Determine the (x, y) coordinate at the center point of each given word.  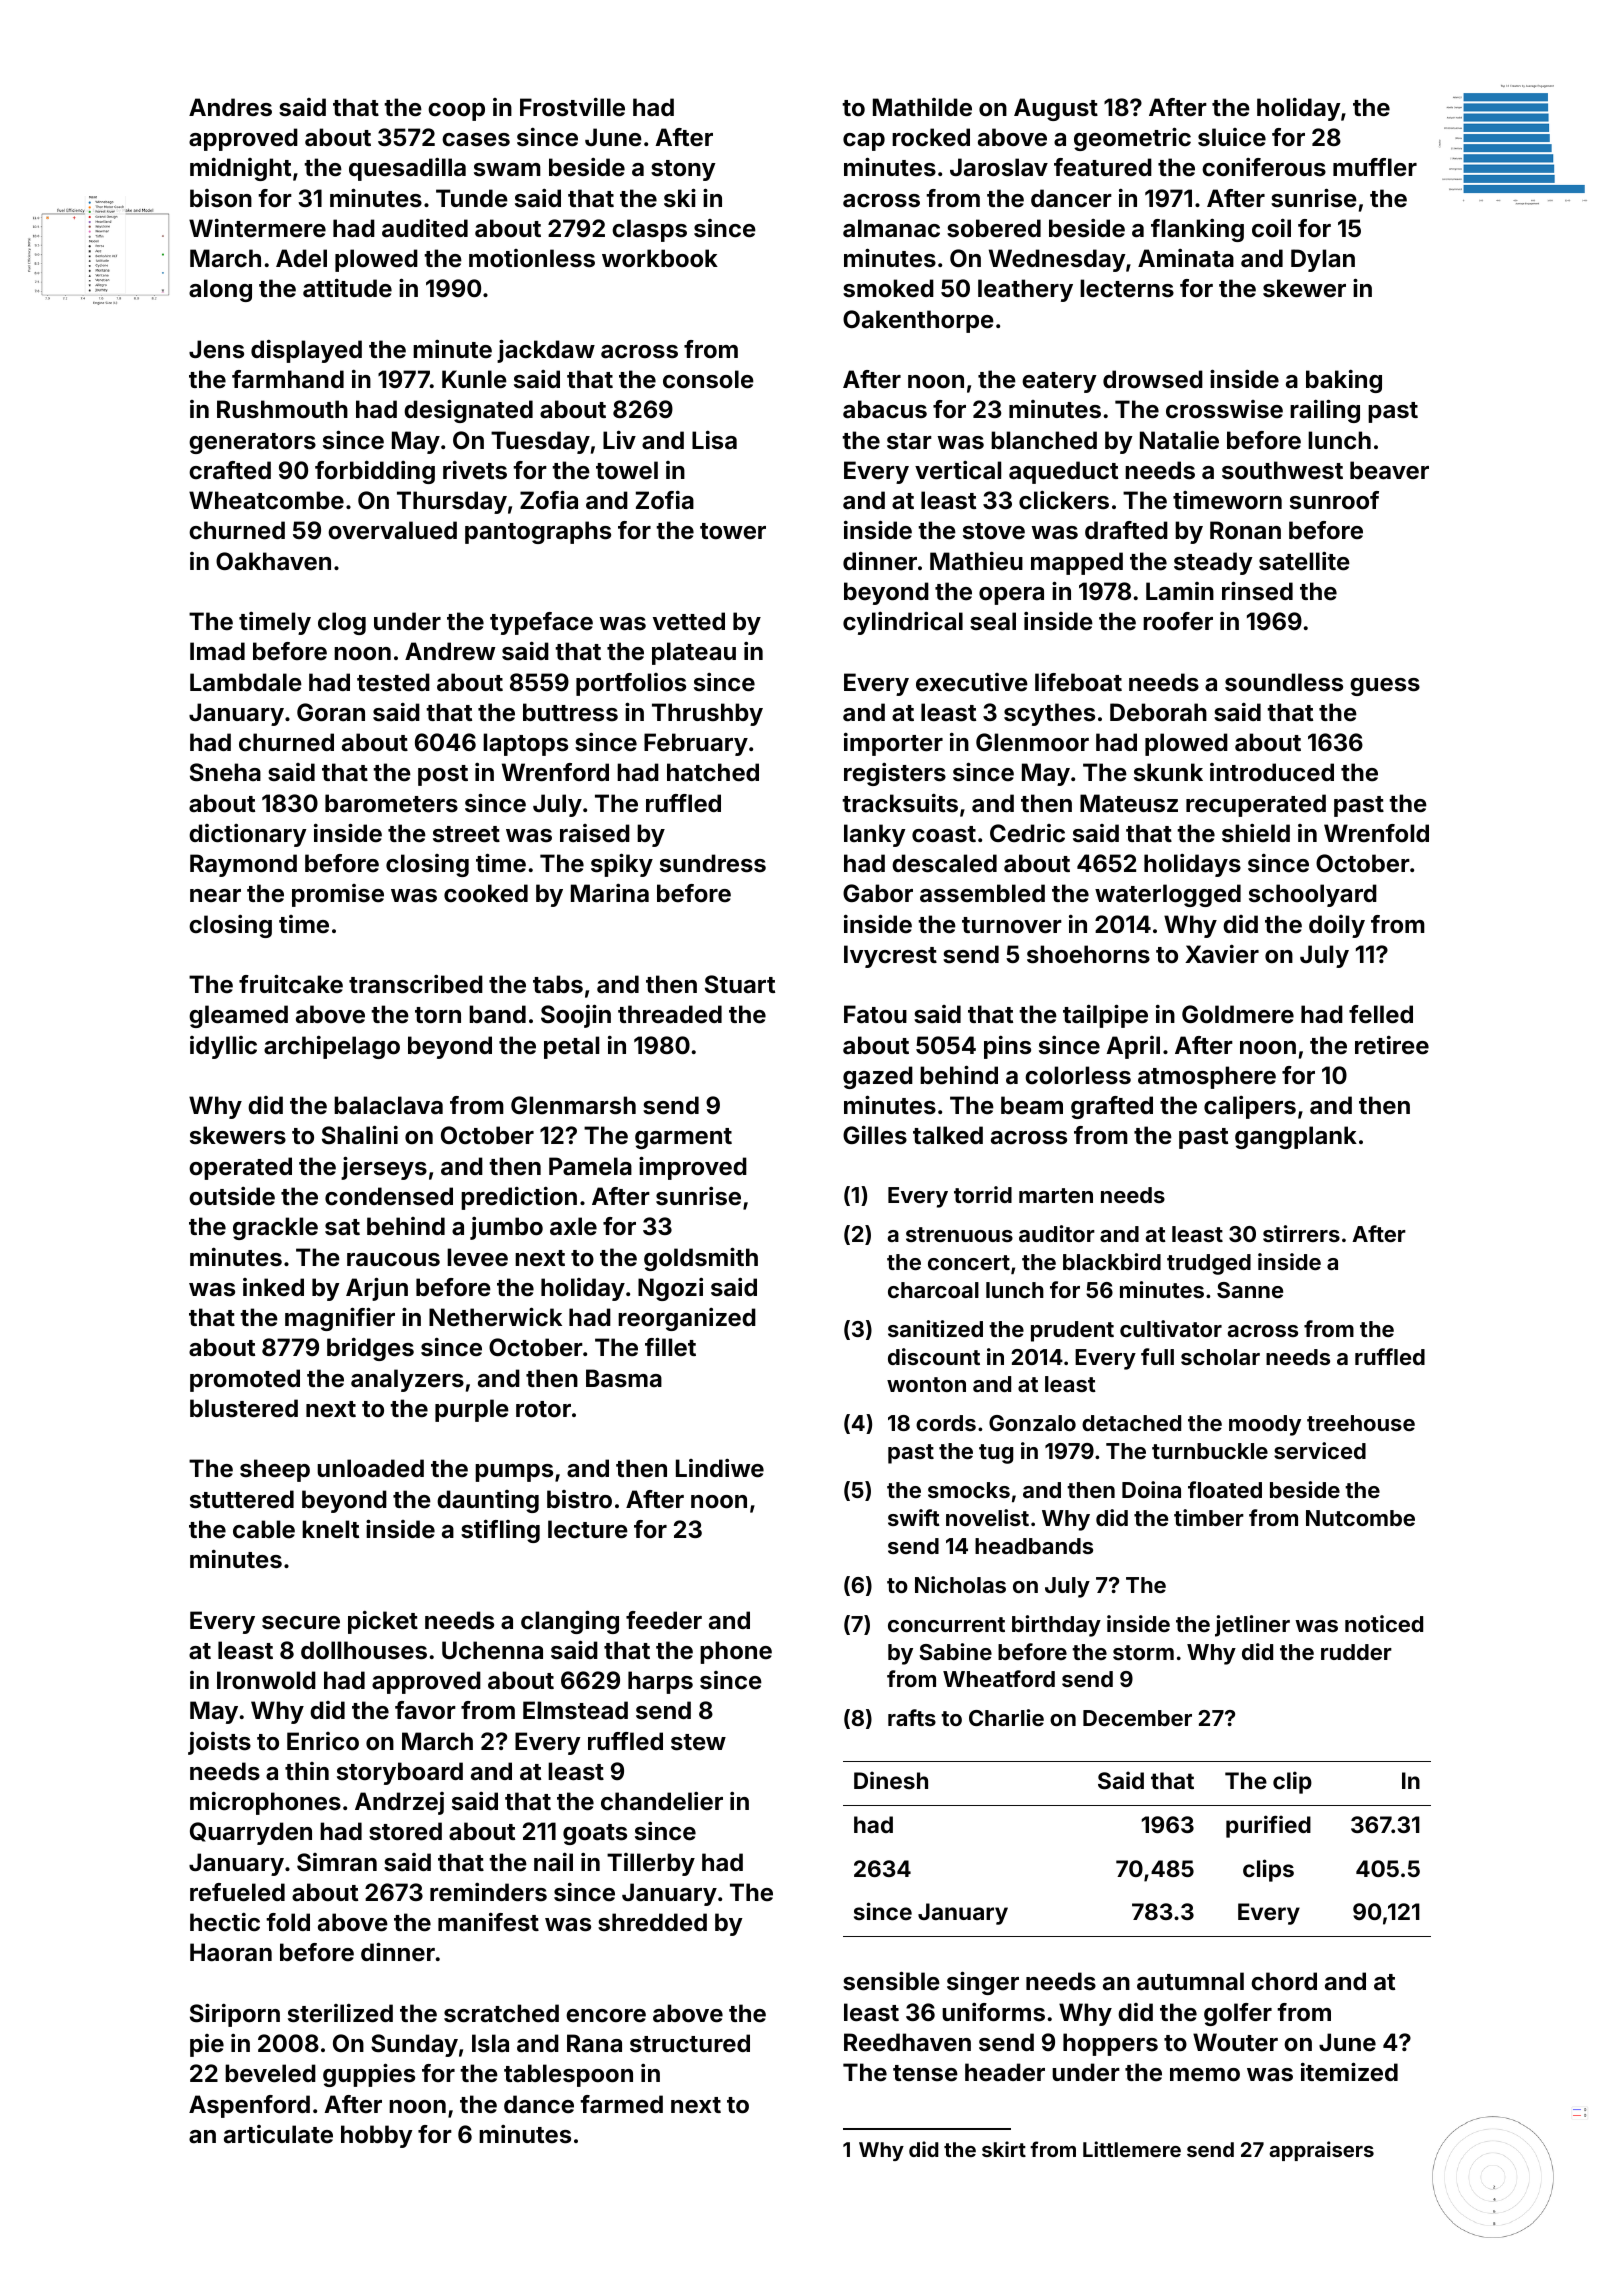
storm (1143, 1652)
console (708, 379)
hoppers (1110, 2044)
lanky (875, 835)
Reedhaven (907, 2042)
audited (425, 228)
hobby (377, 2136)
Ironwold (266, 1680)
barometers (391, 803)
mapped (1077, 563)
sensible (891, 1981)
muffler (1375, 167)
